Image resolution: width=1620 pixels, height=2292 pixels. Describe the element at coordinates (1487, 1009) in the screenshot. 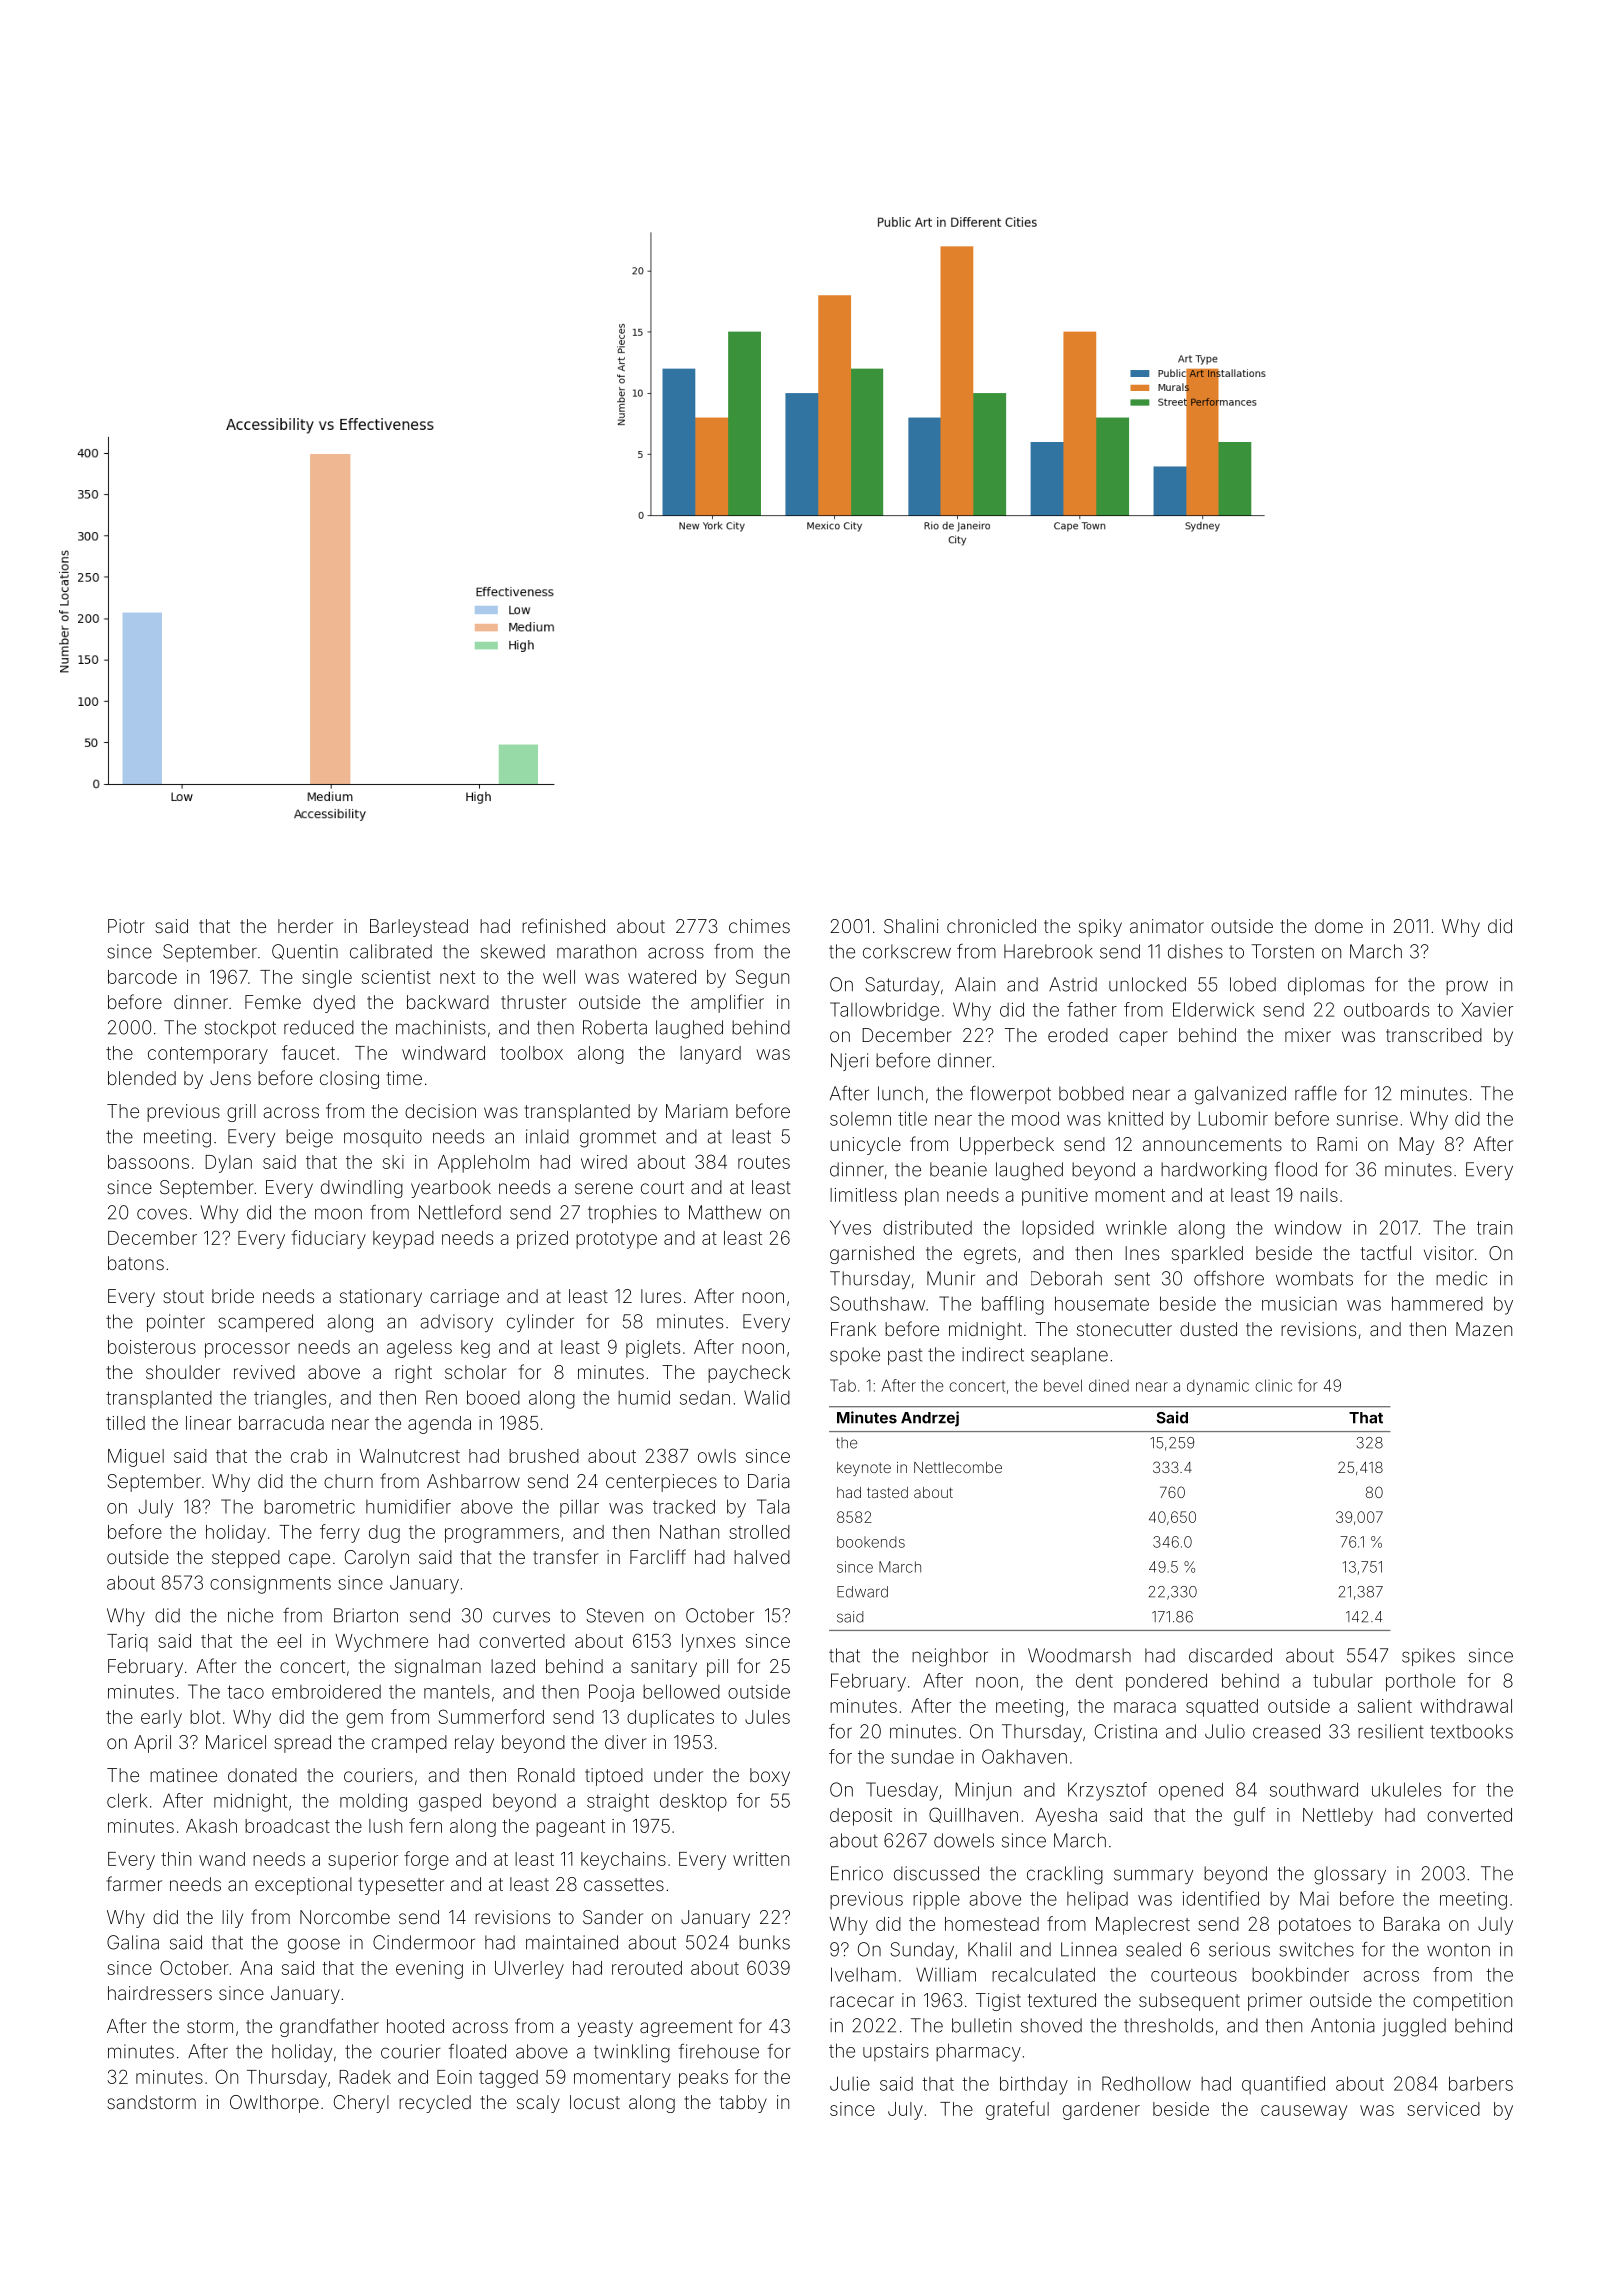

I see `Xavier` at that location.
